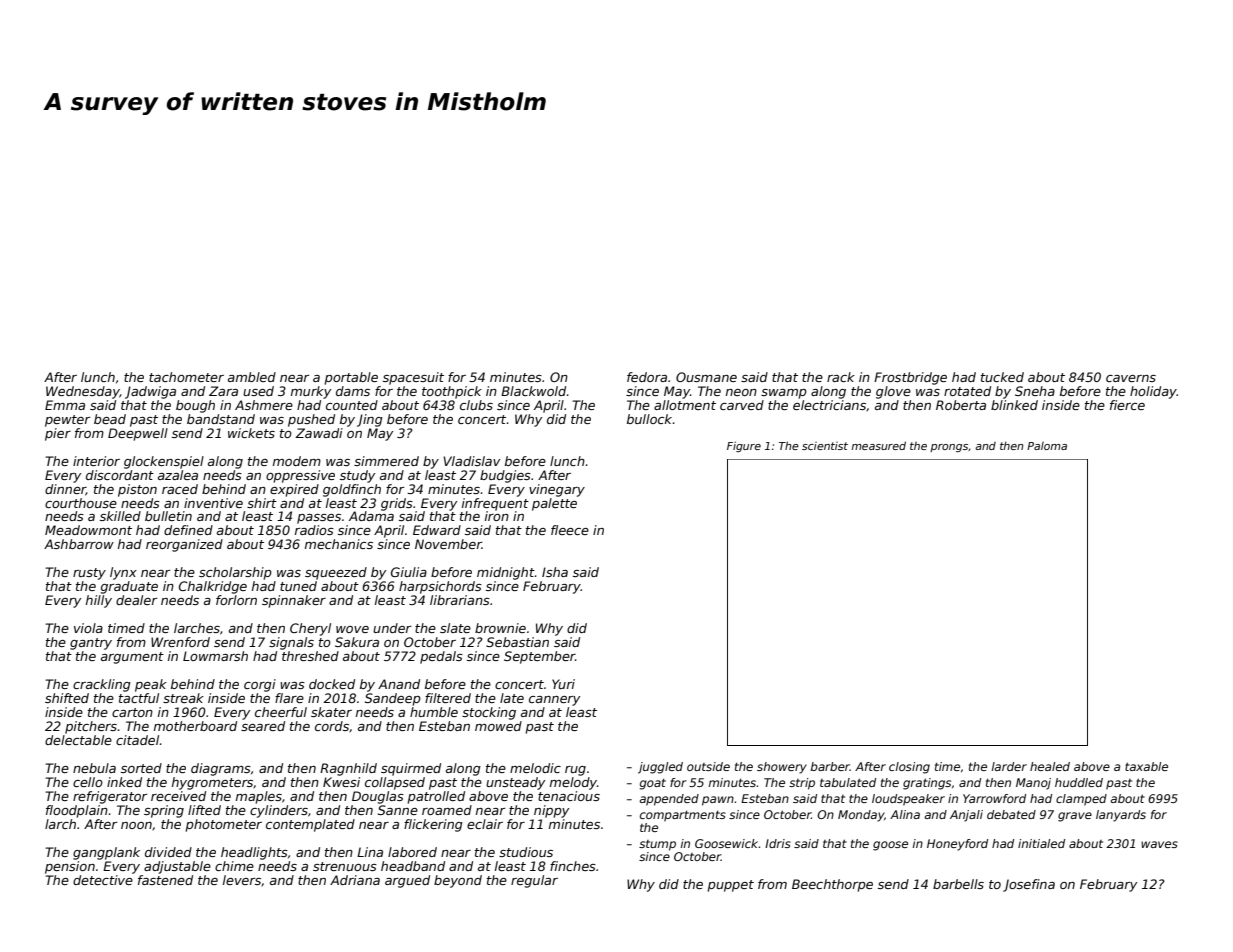 This screenshot has width=1233, height=952. Describe the element at coordinates (1047, 446) in the screenshot. I see `Paloma` at that location.
